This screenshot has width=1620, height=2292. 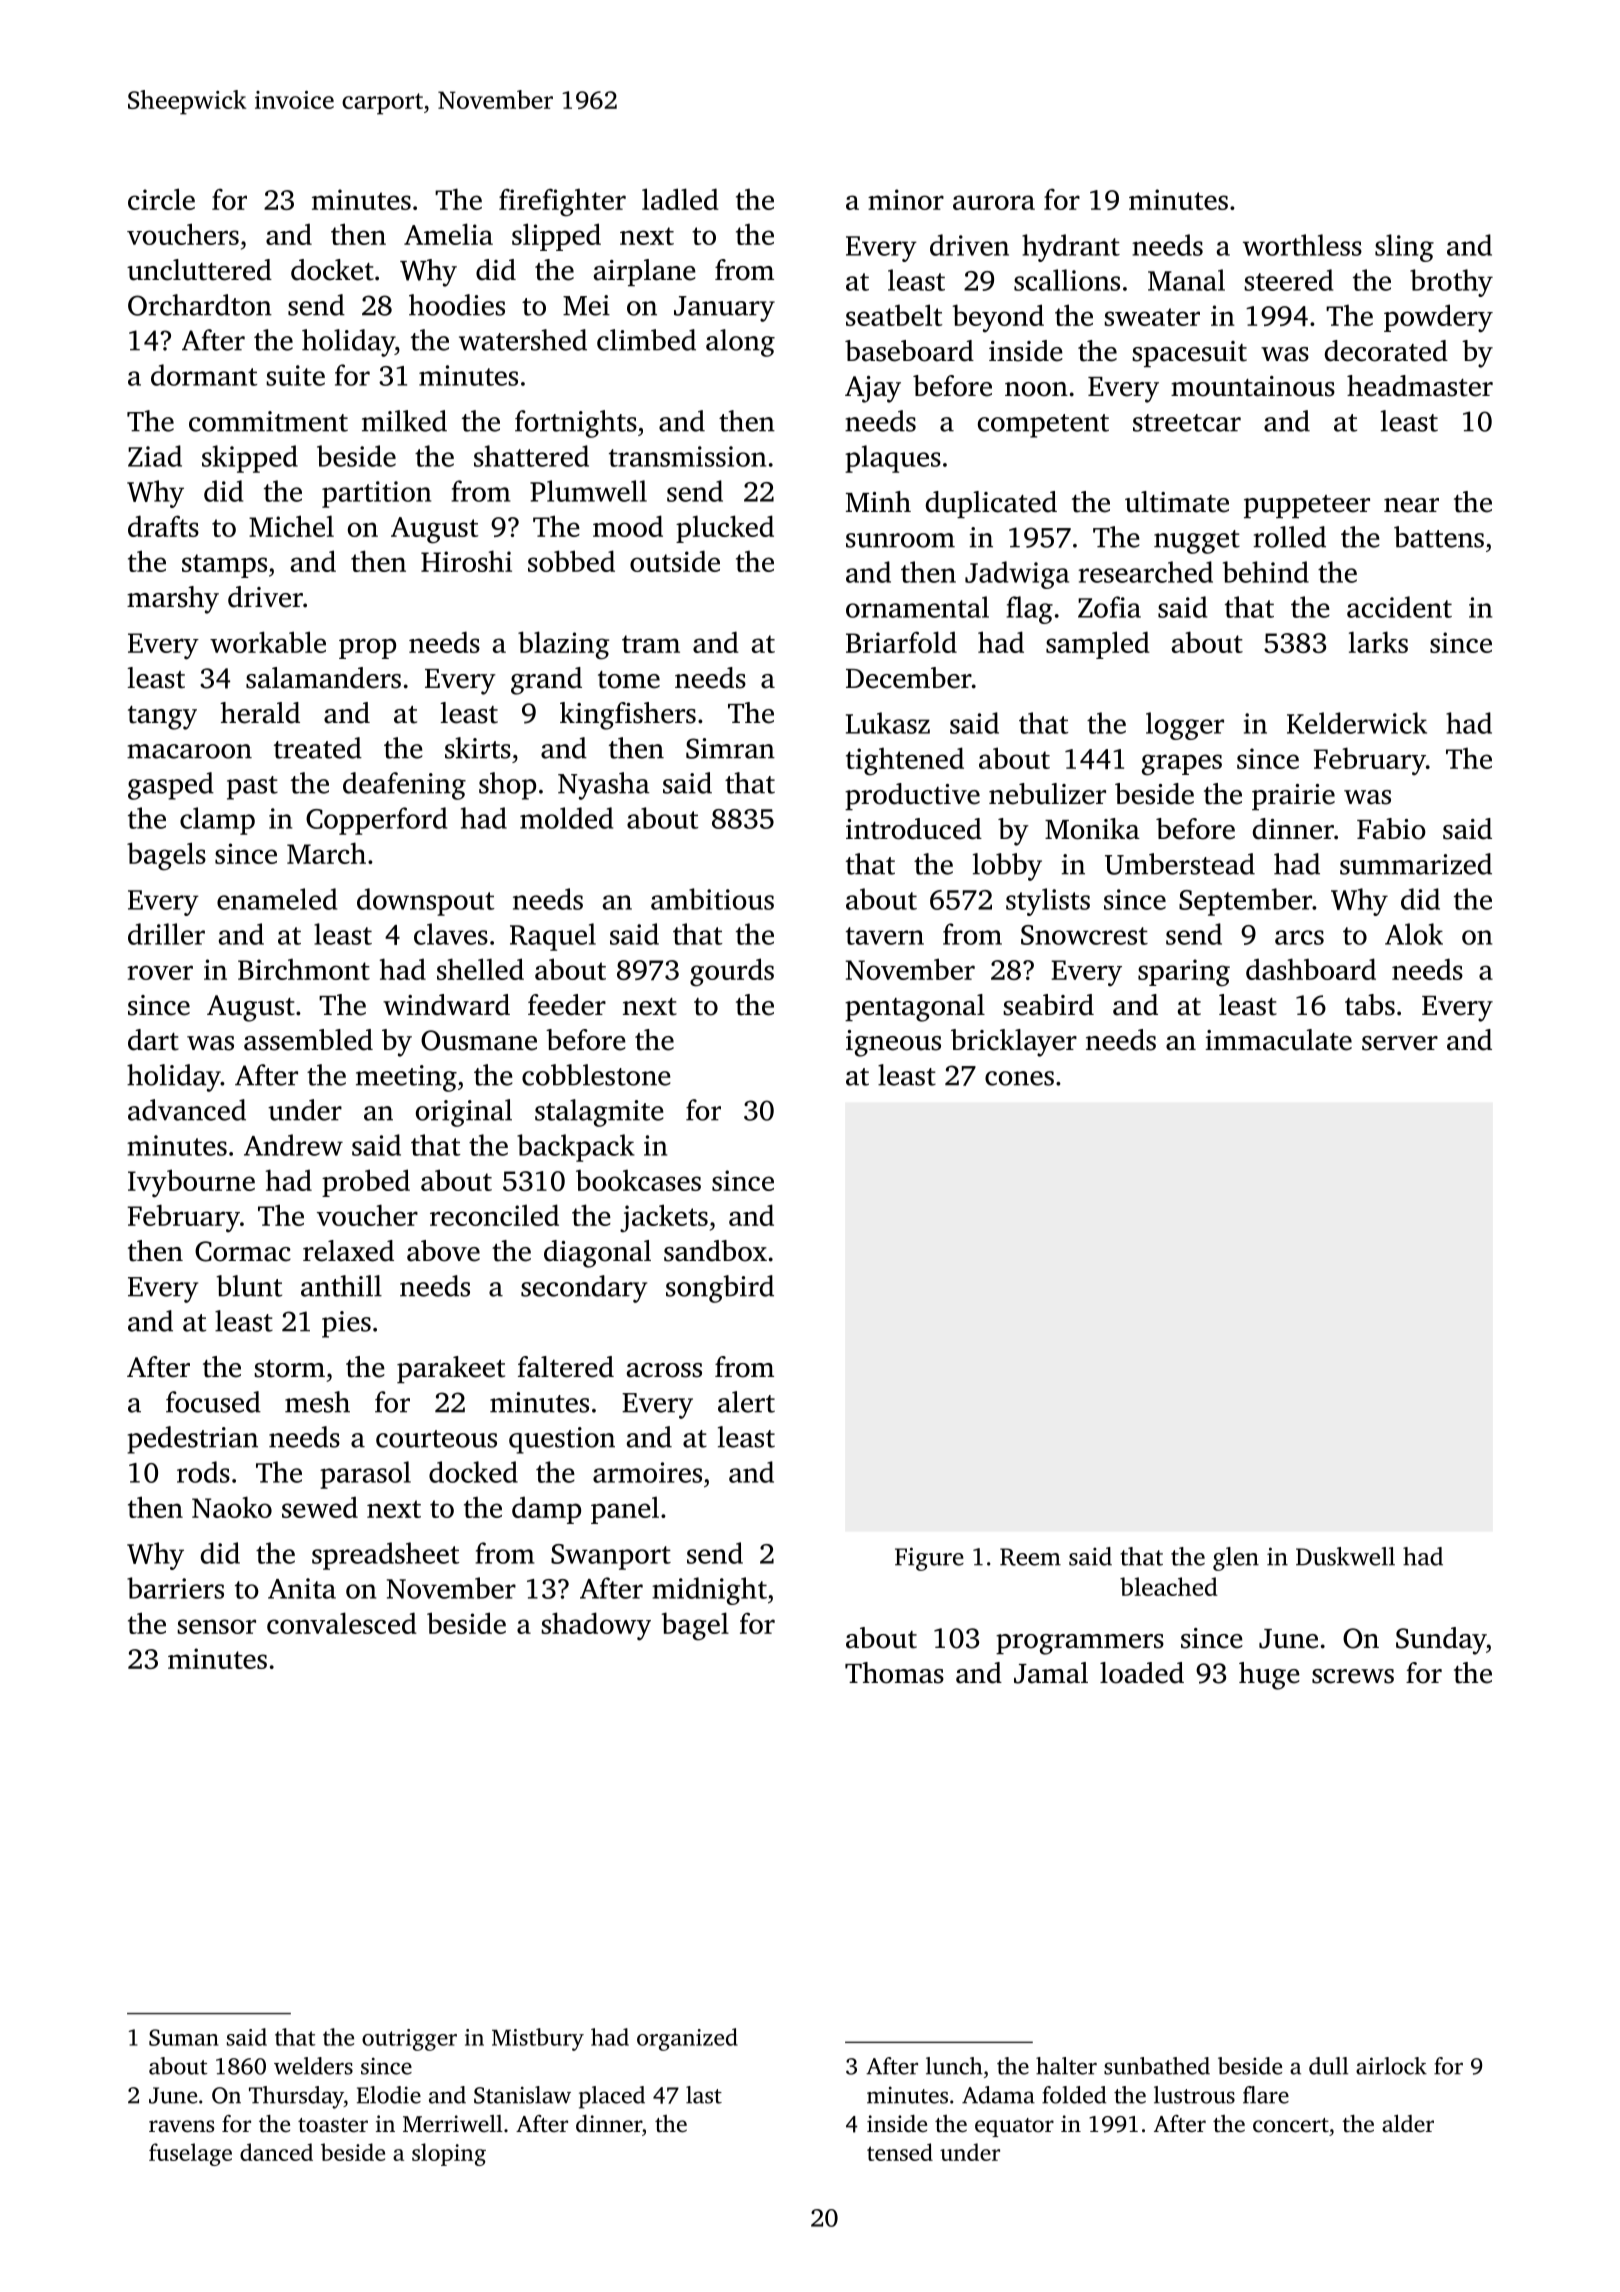 What do you see at coordinates (612, 2097) in the screenshot?
I see `placed` at bounding box center [612, 2097].
